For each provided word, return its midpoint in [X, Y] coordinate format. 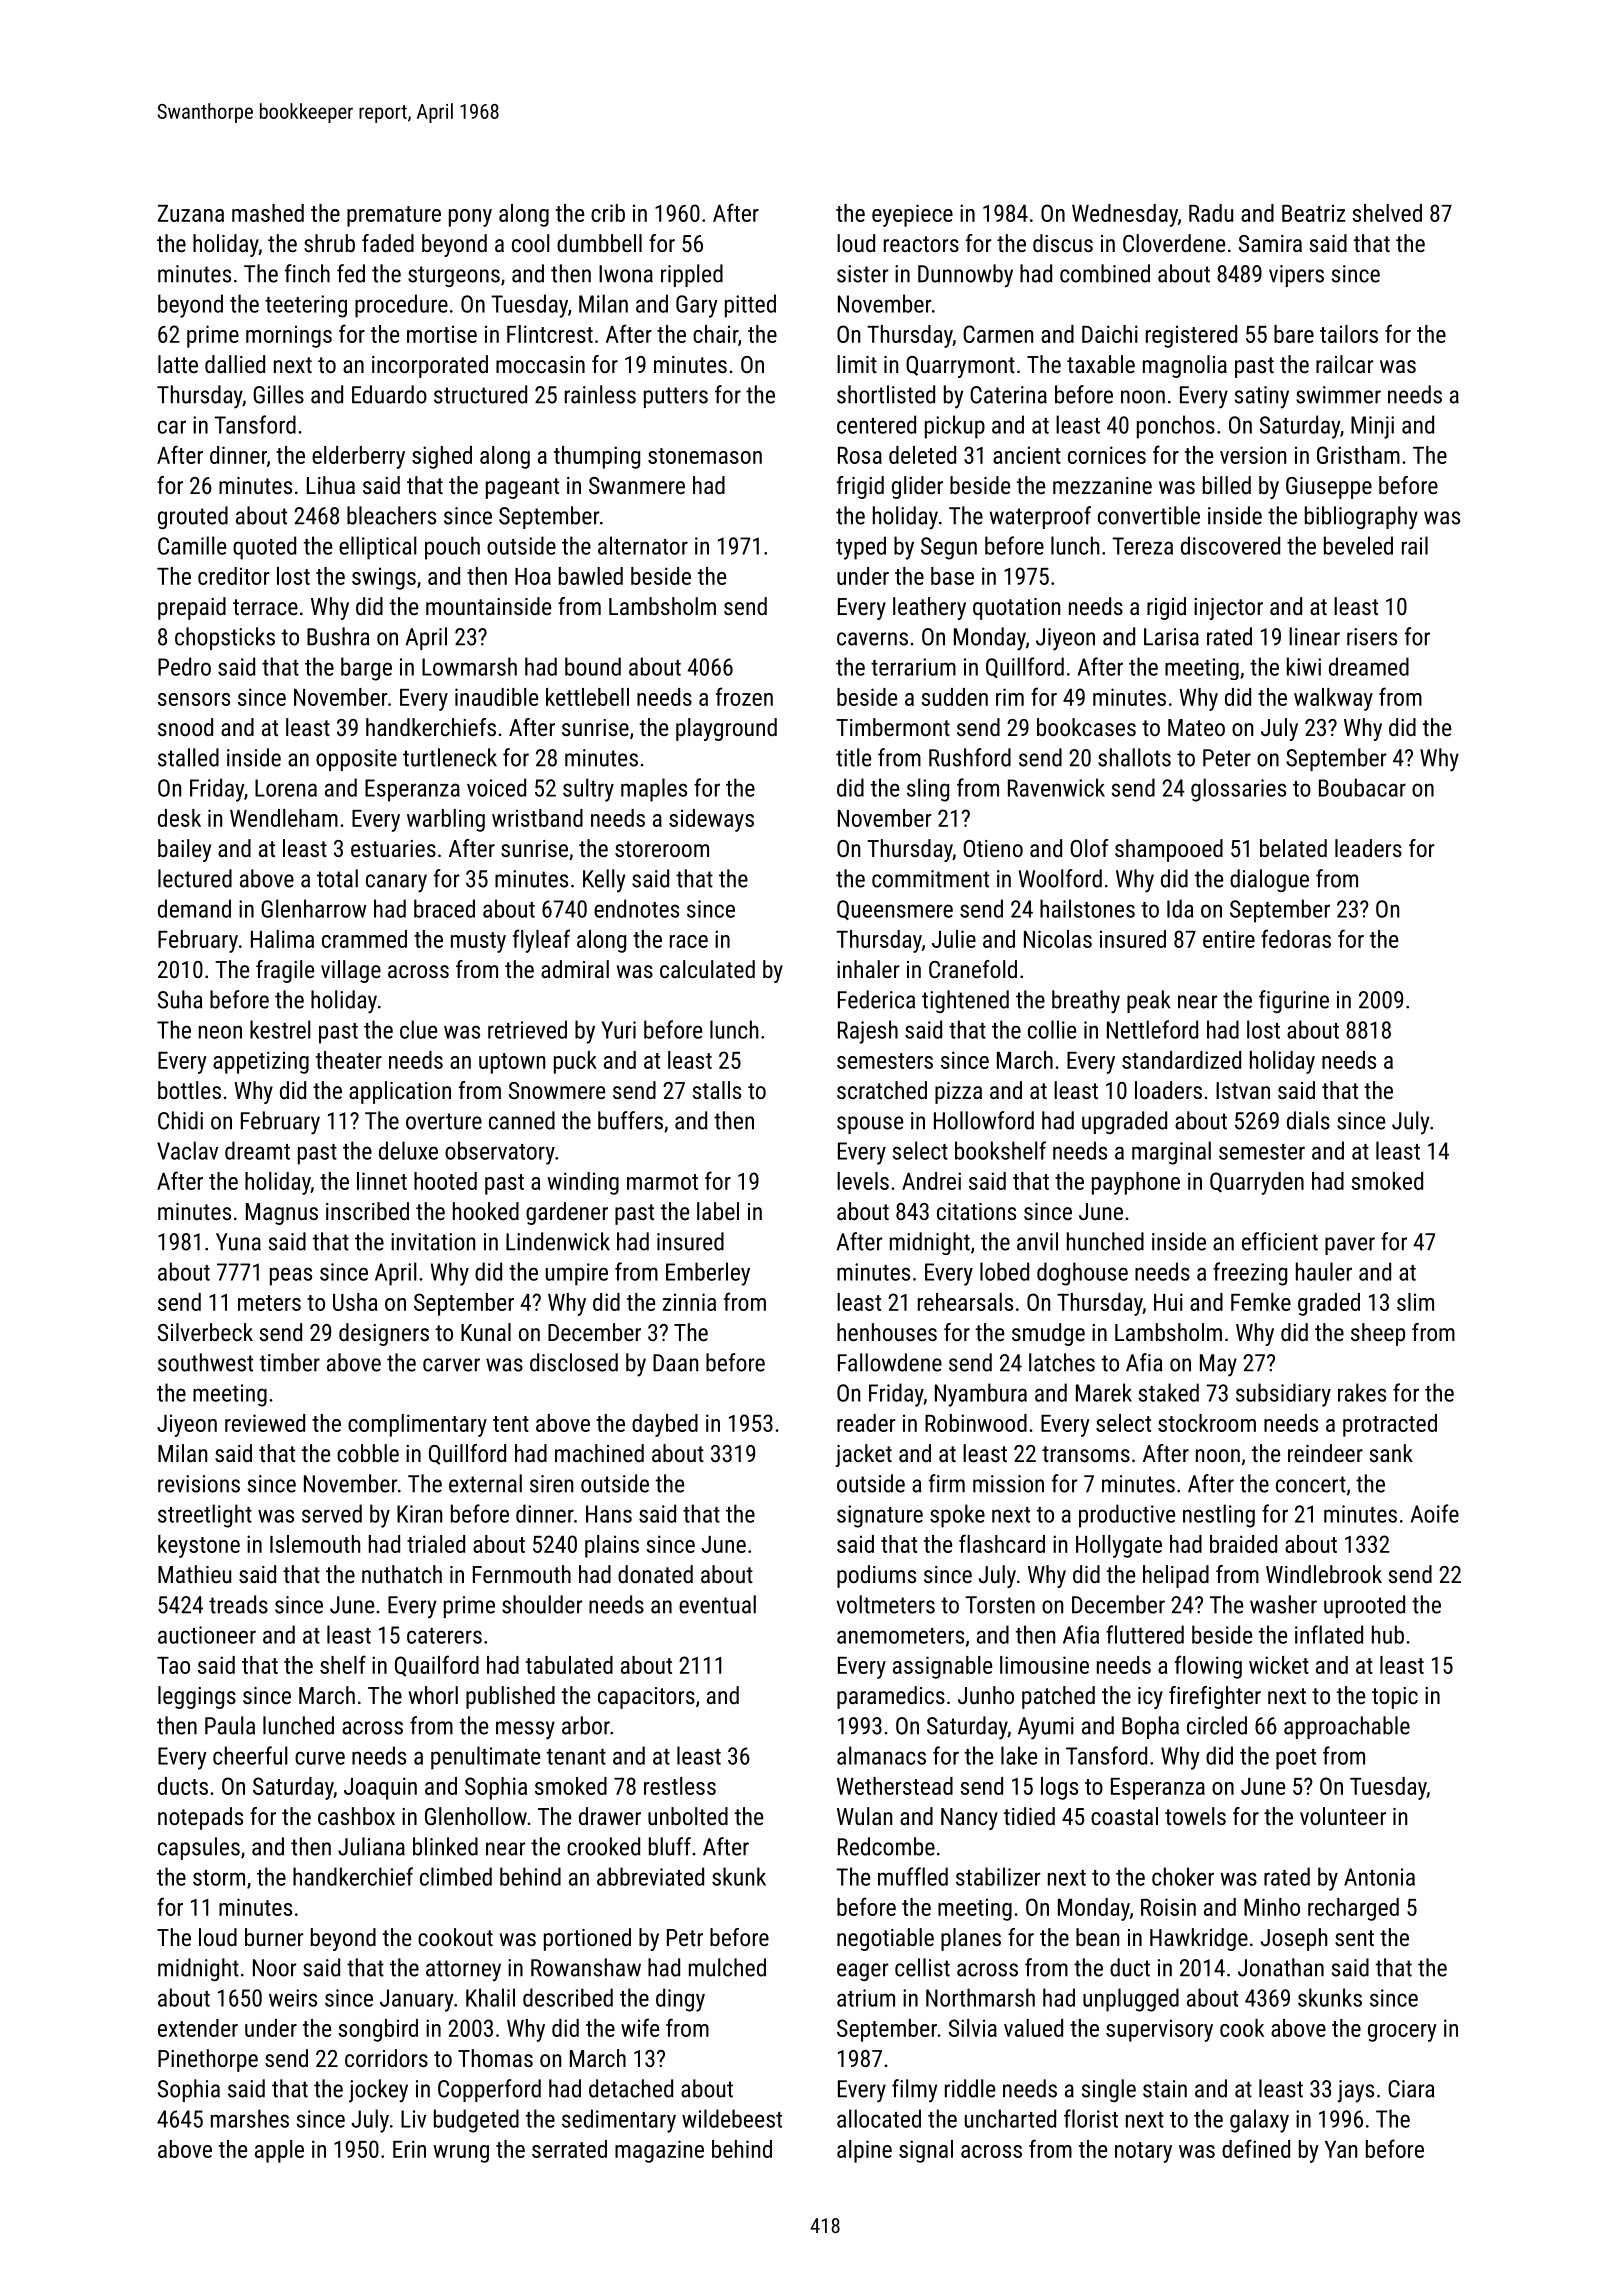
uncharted [1010, 2118]
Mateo [1196, 727]
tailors [1349, 334]
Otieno [993, 848]
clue [418, 1029]
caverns [872, 639]
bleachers [391, 515]
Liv [413, 2119]
